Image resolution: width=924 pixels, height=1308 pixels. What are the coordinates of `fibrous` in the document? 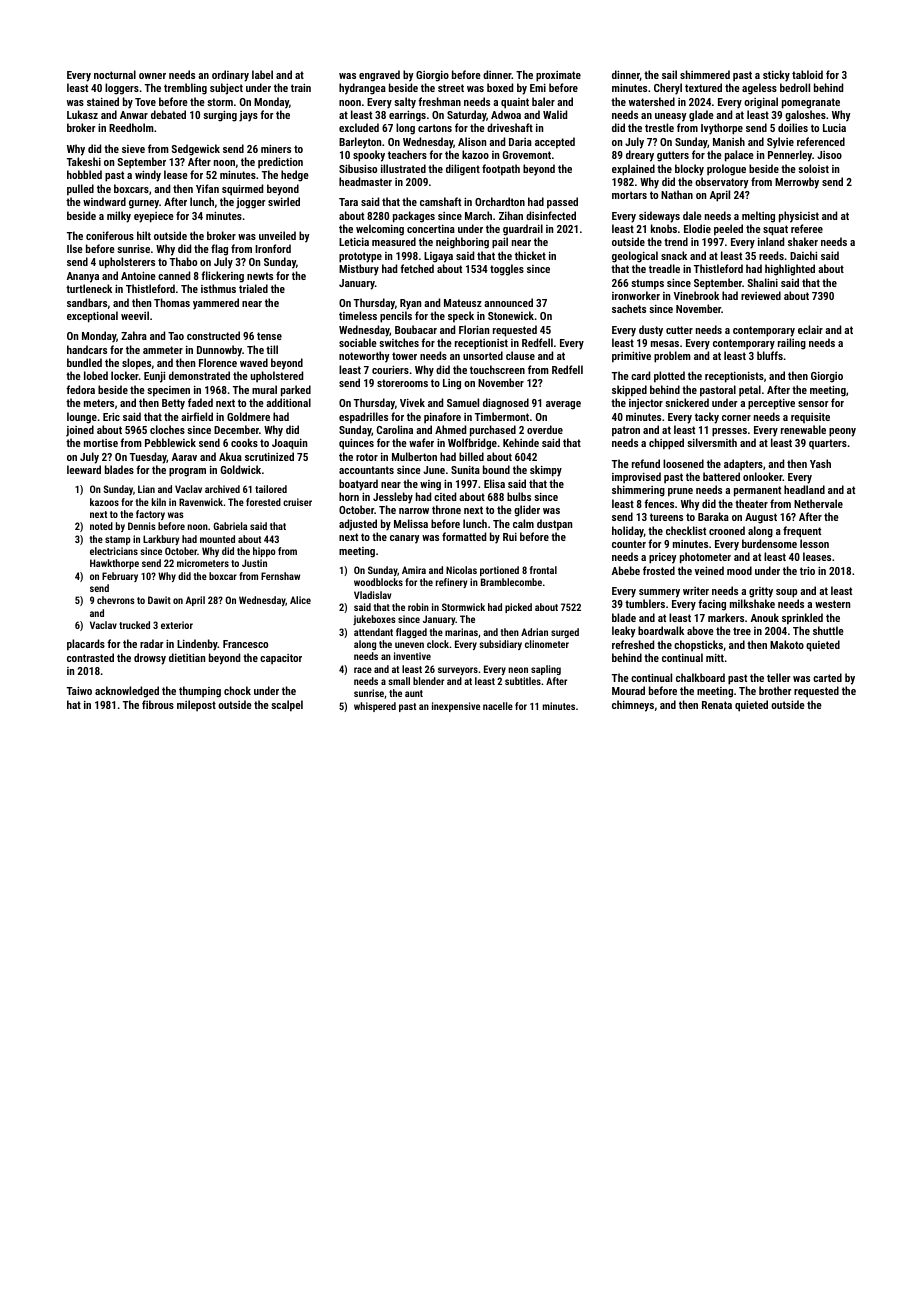 It's located at (158, 704).
